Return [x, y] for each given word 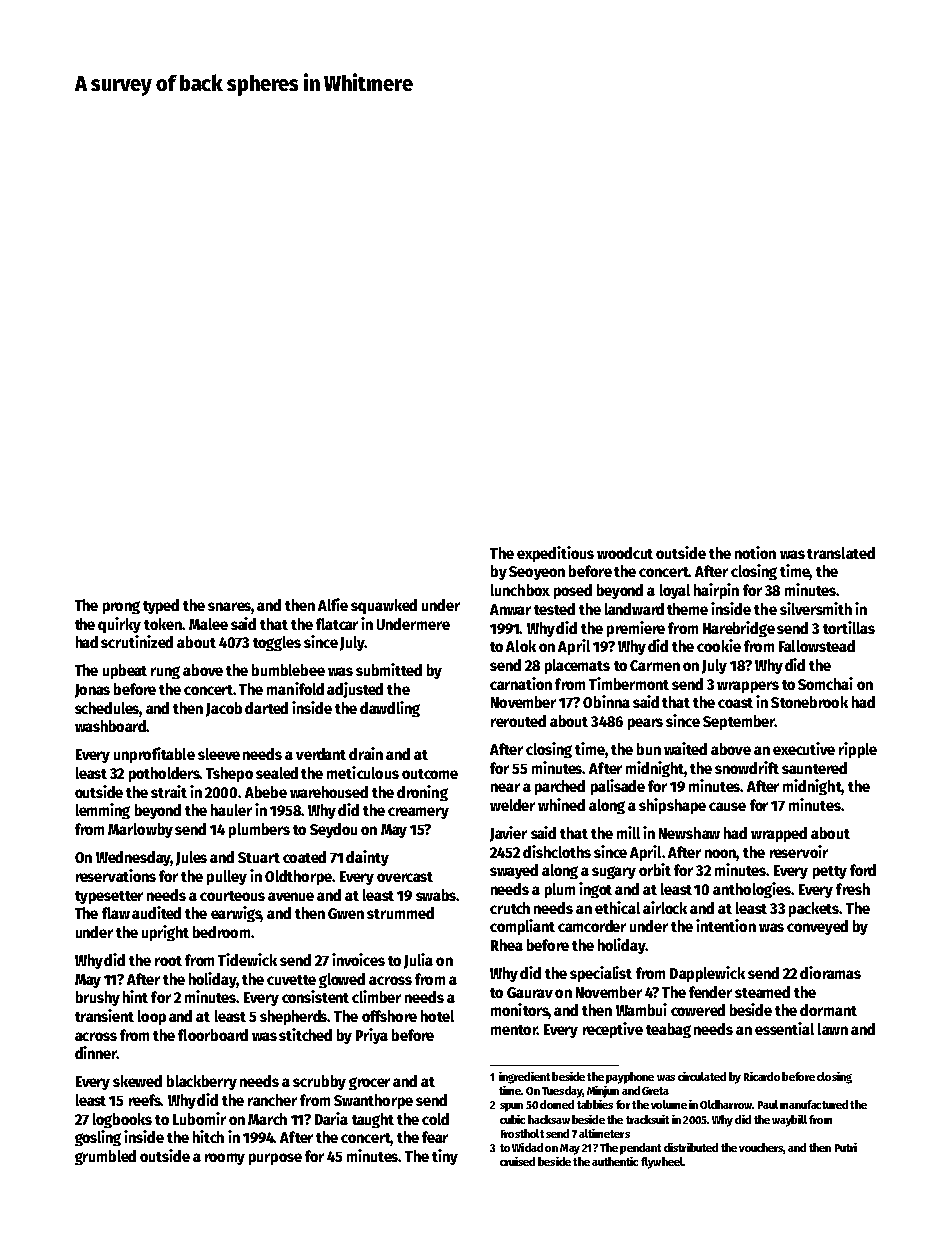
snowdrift [747, 767]
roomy [225, 1159]
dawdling [390, 709]
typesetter [109, 897]
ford [863, 870]
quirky [119, 625]
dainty [367, 858]
